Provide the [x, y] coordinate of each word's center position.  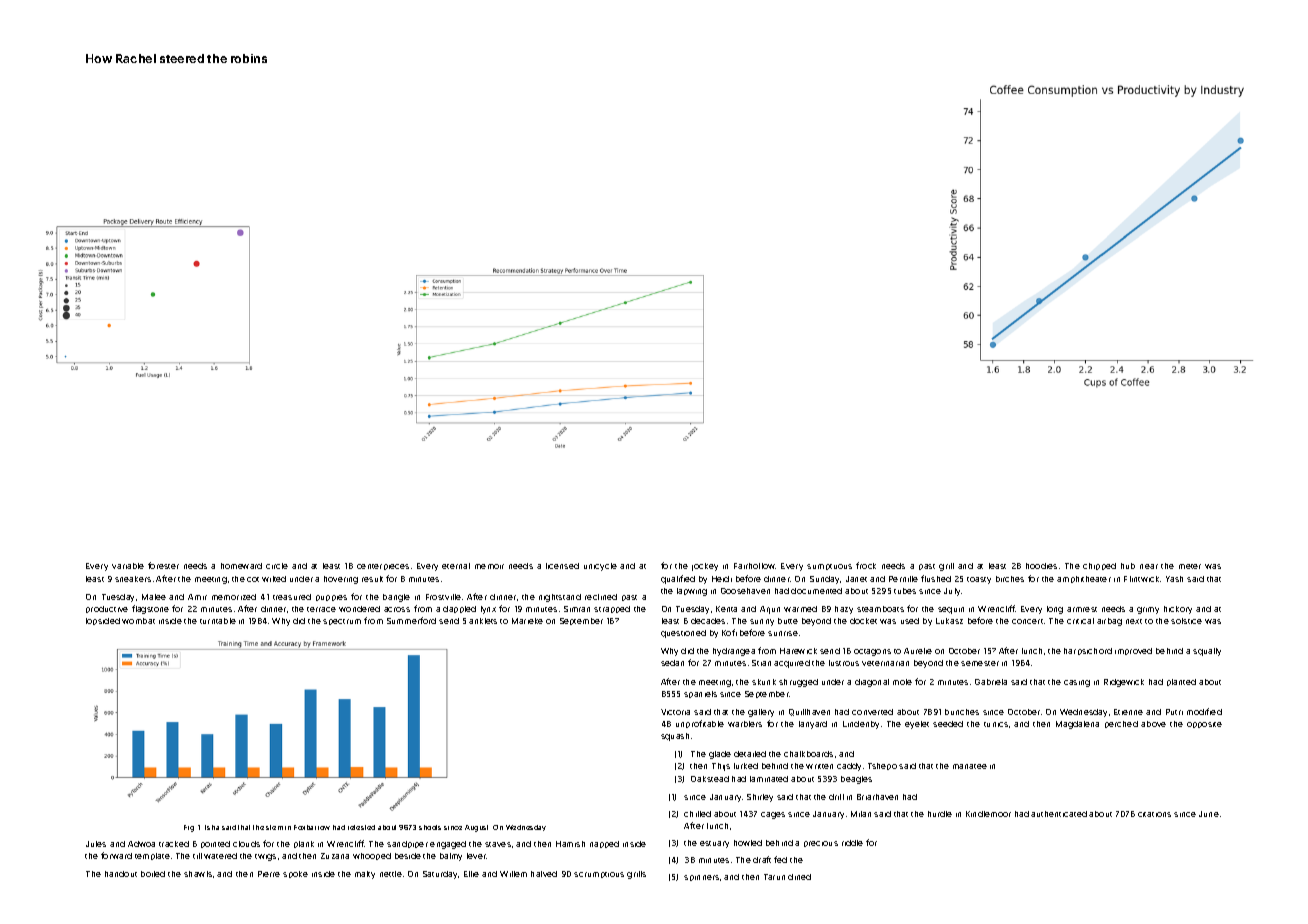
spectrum [342, 622]
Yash [1174, 579]
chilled [697, 814]
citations [1154, 814]
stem [274, 827]
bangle [396, 598]
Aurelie [918, 651]
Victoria [675, 712]
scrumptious [599, 875]
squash [675, 737]
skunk [764, 682]
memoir [489, 566]
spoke [295, 874]
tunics [996, 724]
